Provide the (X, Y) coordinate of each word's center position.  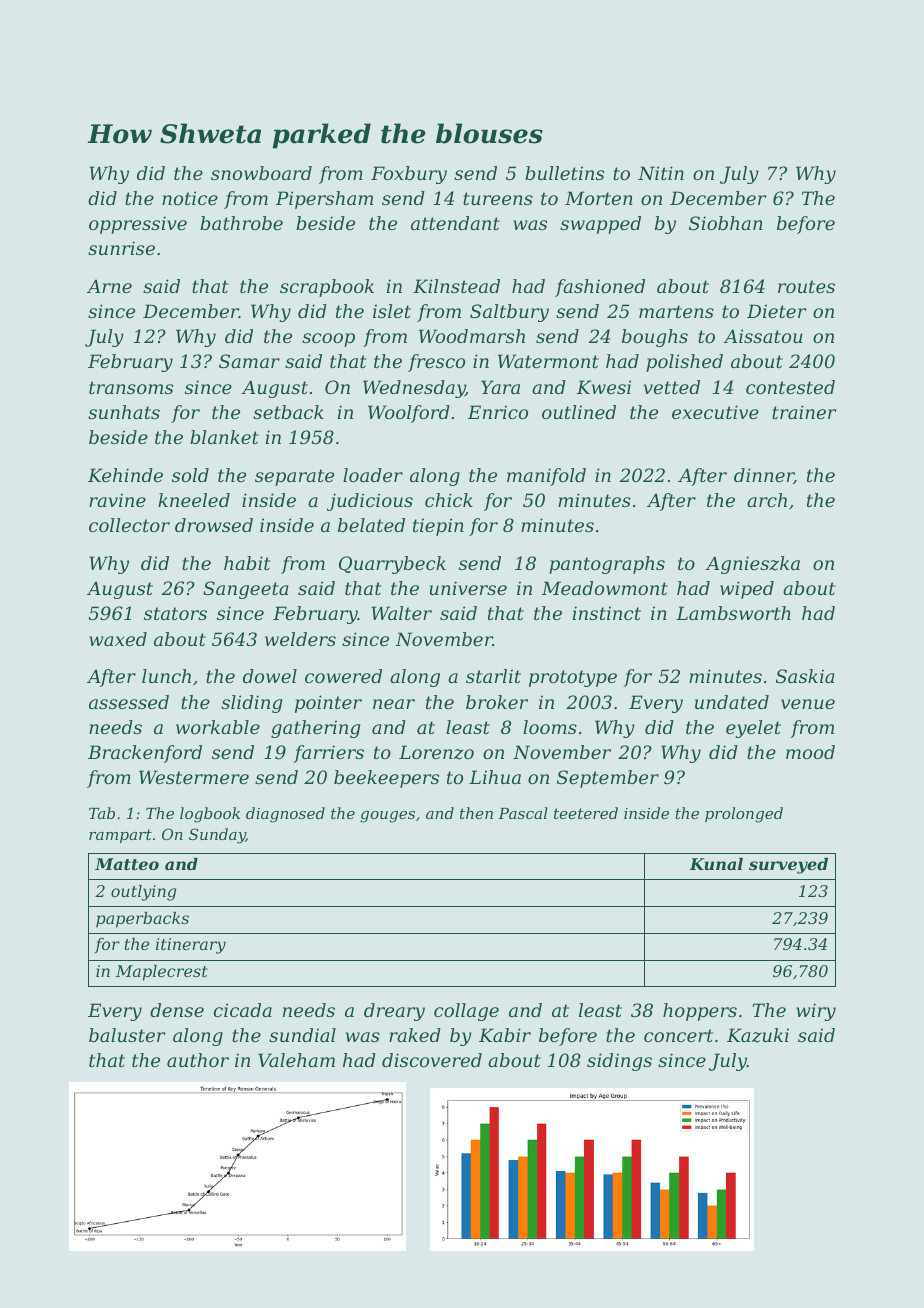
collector (129, 525)
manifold (546, 477)
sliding (251, 704)
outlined (579, 412)
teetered (586, 813)
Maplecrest (162, 973)
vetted (672, 387)
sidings (619, 1062)
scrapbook (327, 288)
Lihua (495, 777)
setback (288, 412)
